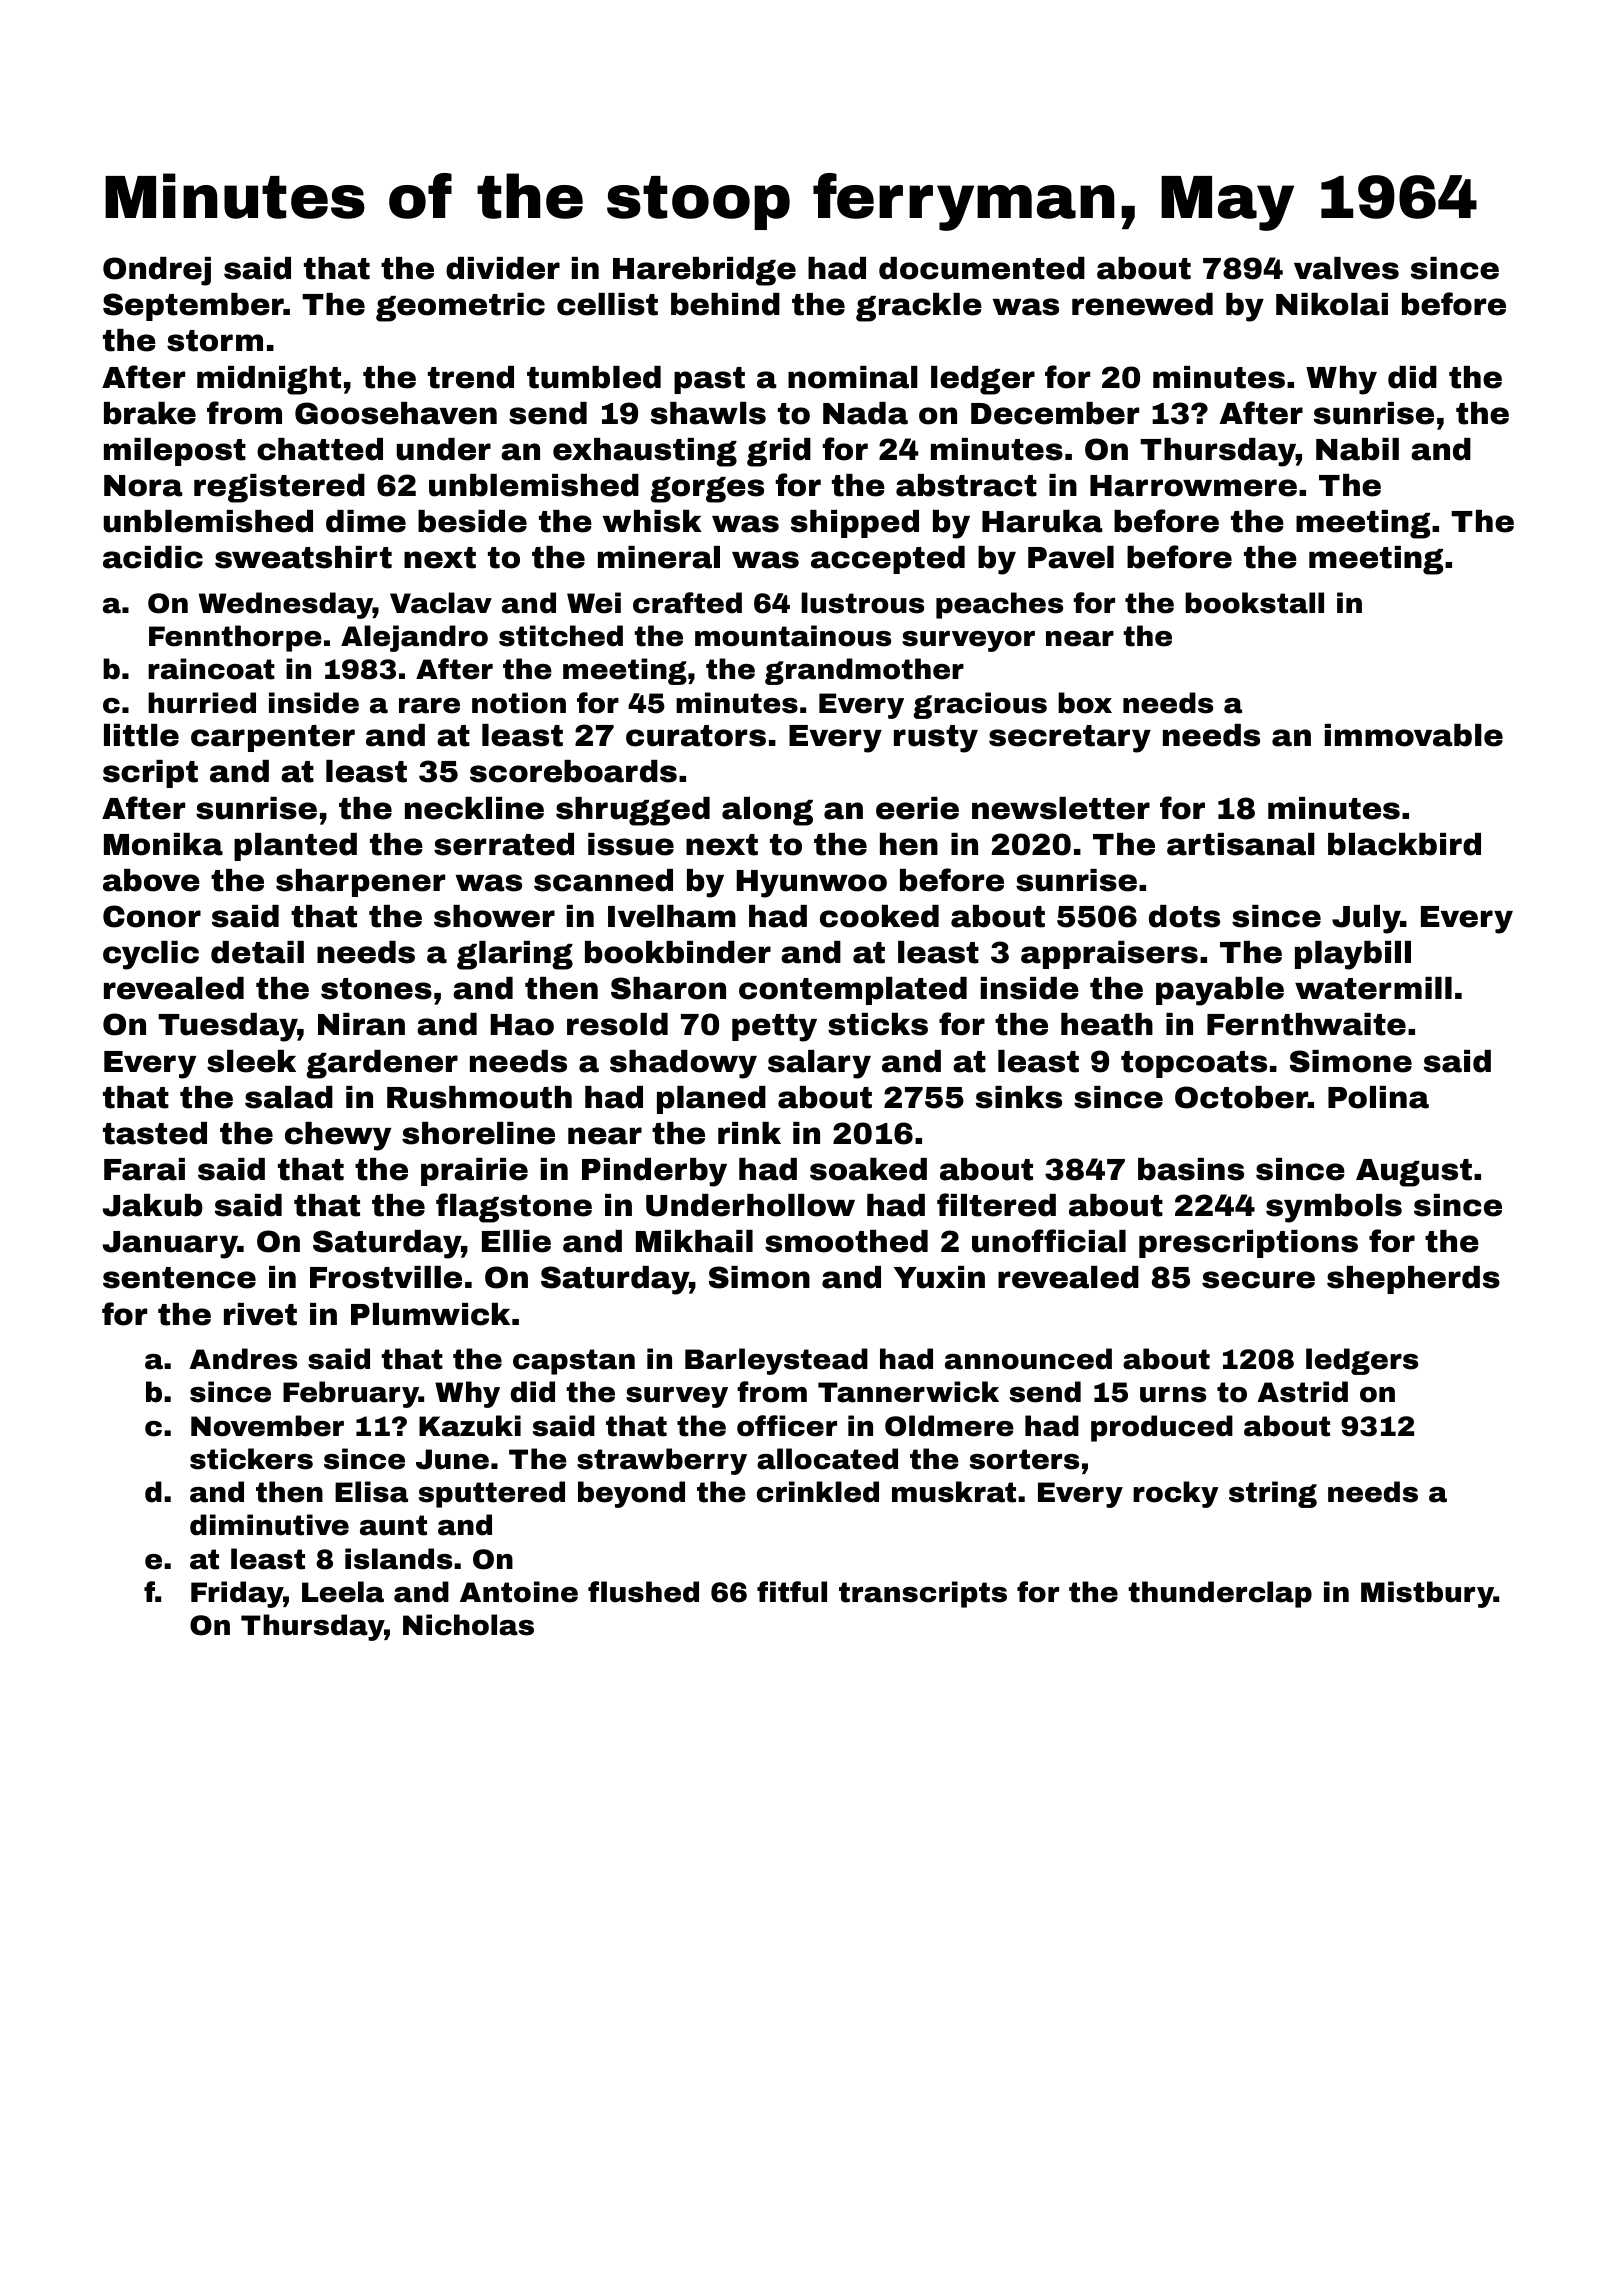 This screenshot has width=1620, height=2292. Describe the element at coordinates (479, 1097) in the screenshot. I see `Rushmouth` at that location.
